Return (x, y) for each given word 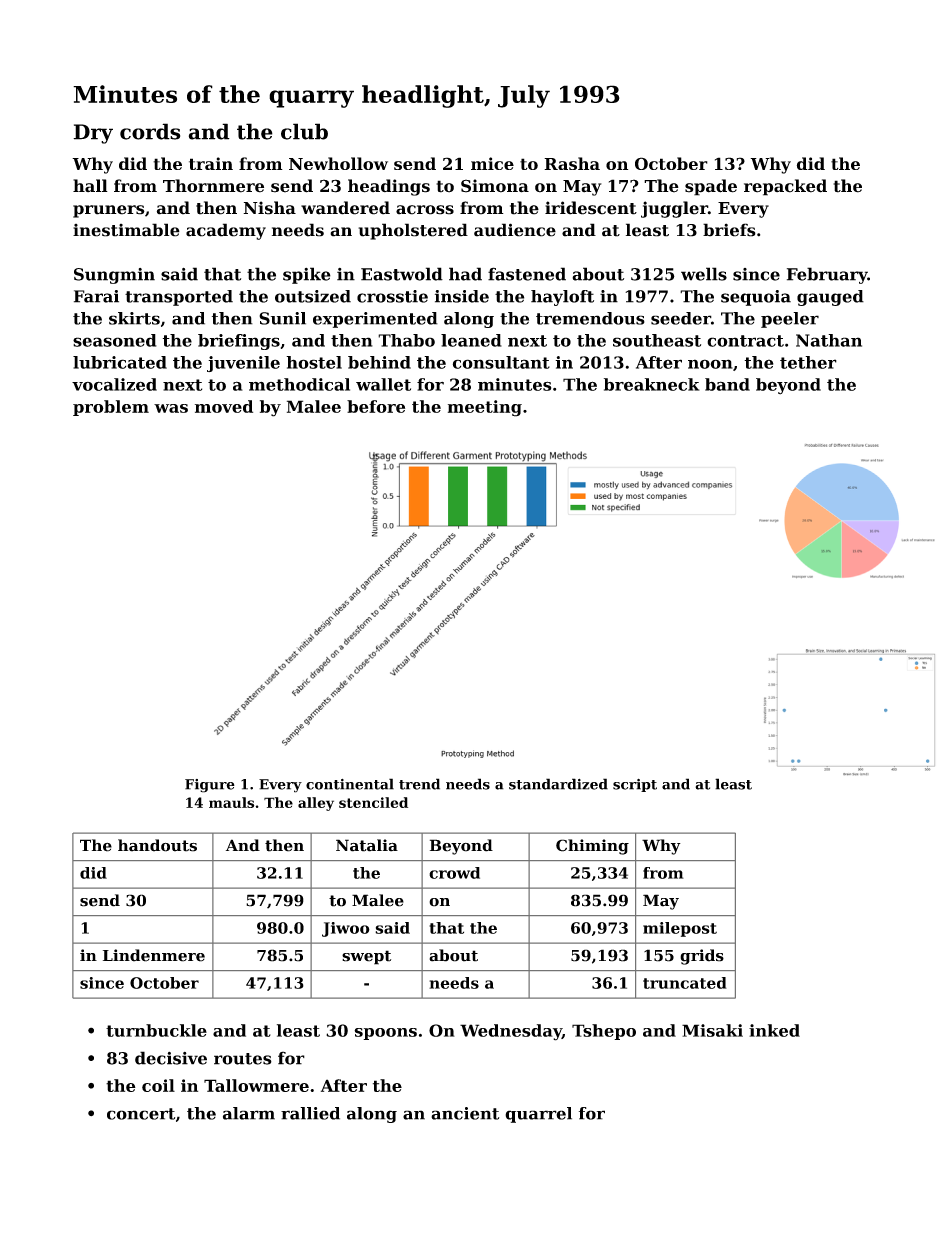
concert (141, 1114)
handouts (157, 845)
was (171, 408)
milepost (680, 929)
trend (419, 784)
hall (90, 185)
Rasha (572, 163)
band (727, 384)
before (376, 406)
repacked (785, 187)
